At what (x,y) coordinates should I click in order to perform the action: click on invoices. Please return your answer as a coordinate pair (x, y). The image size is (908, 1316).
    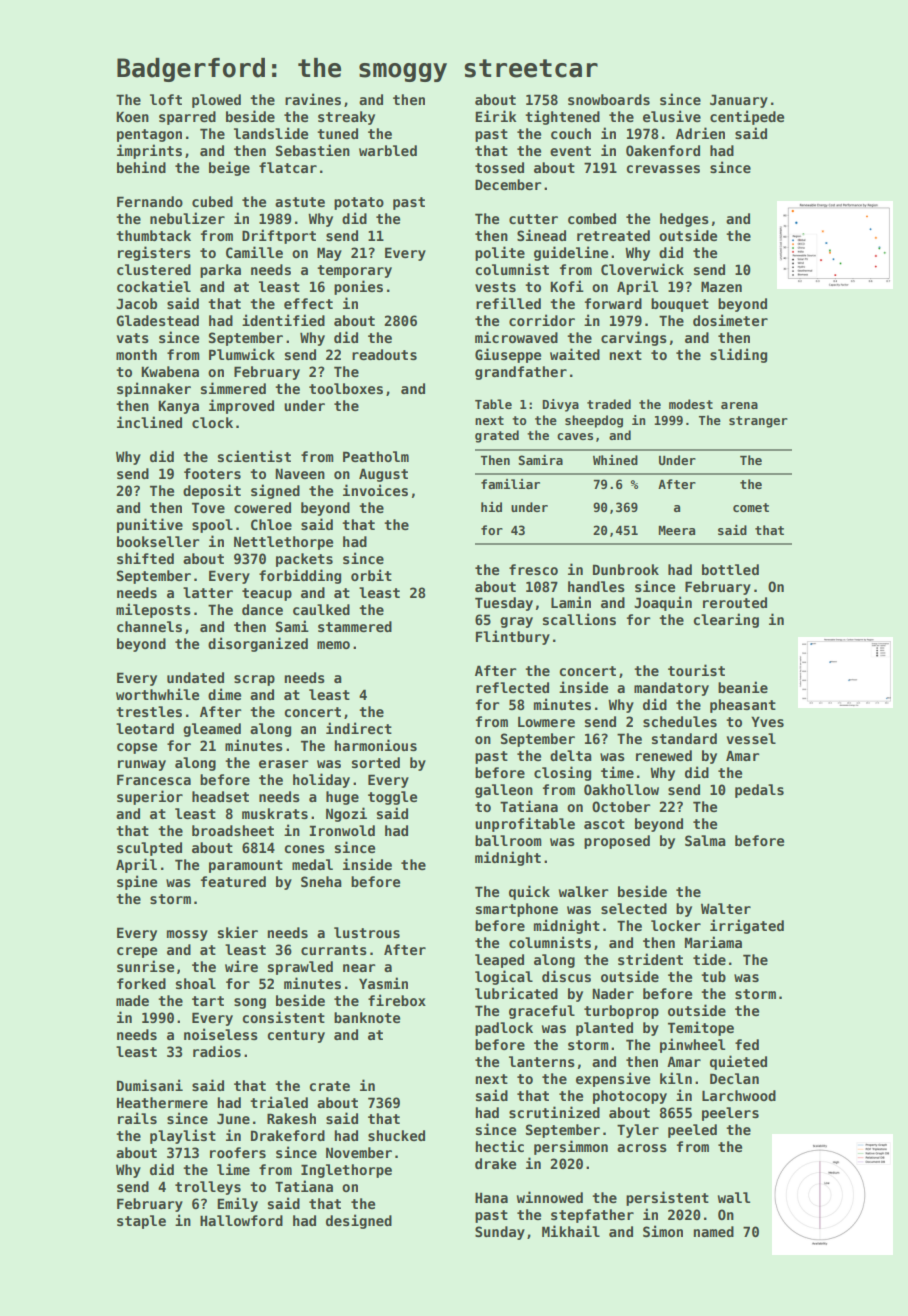
    Looking at the image, I should click on (375, 490).
